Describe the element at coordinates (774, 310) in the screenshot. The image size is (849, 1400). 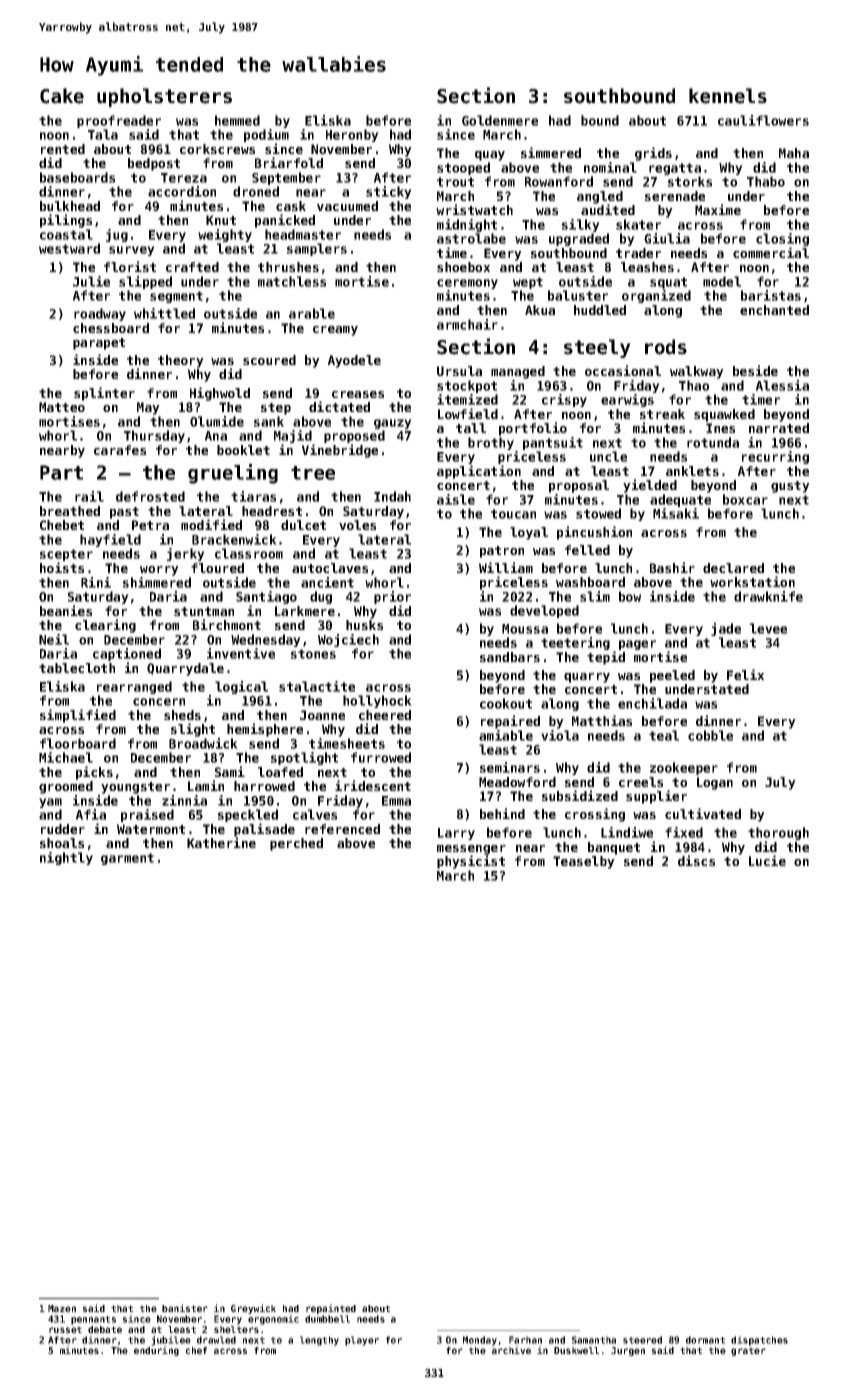
I see `enchanted` at that location.
